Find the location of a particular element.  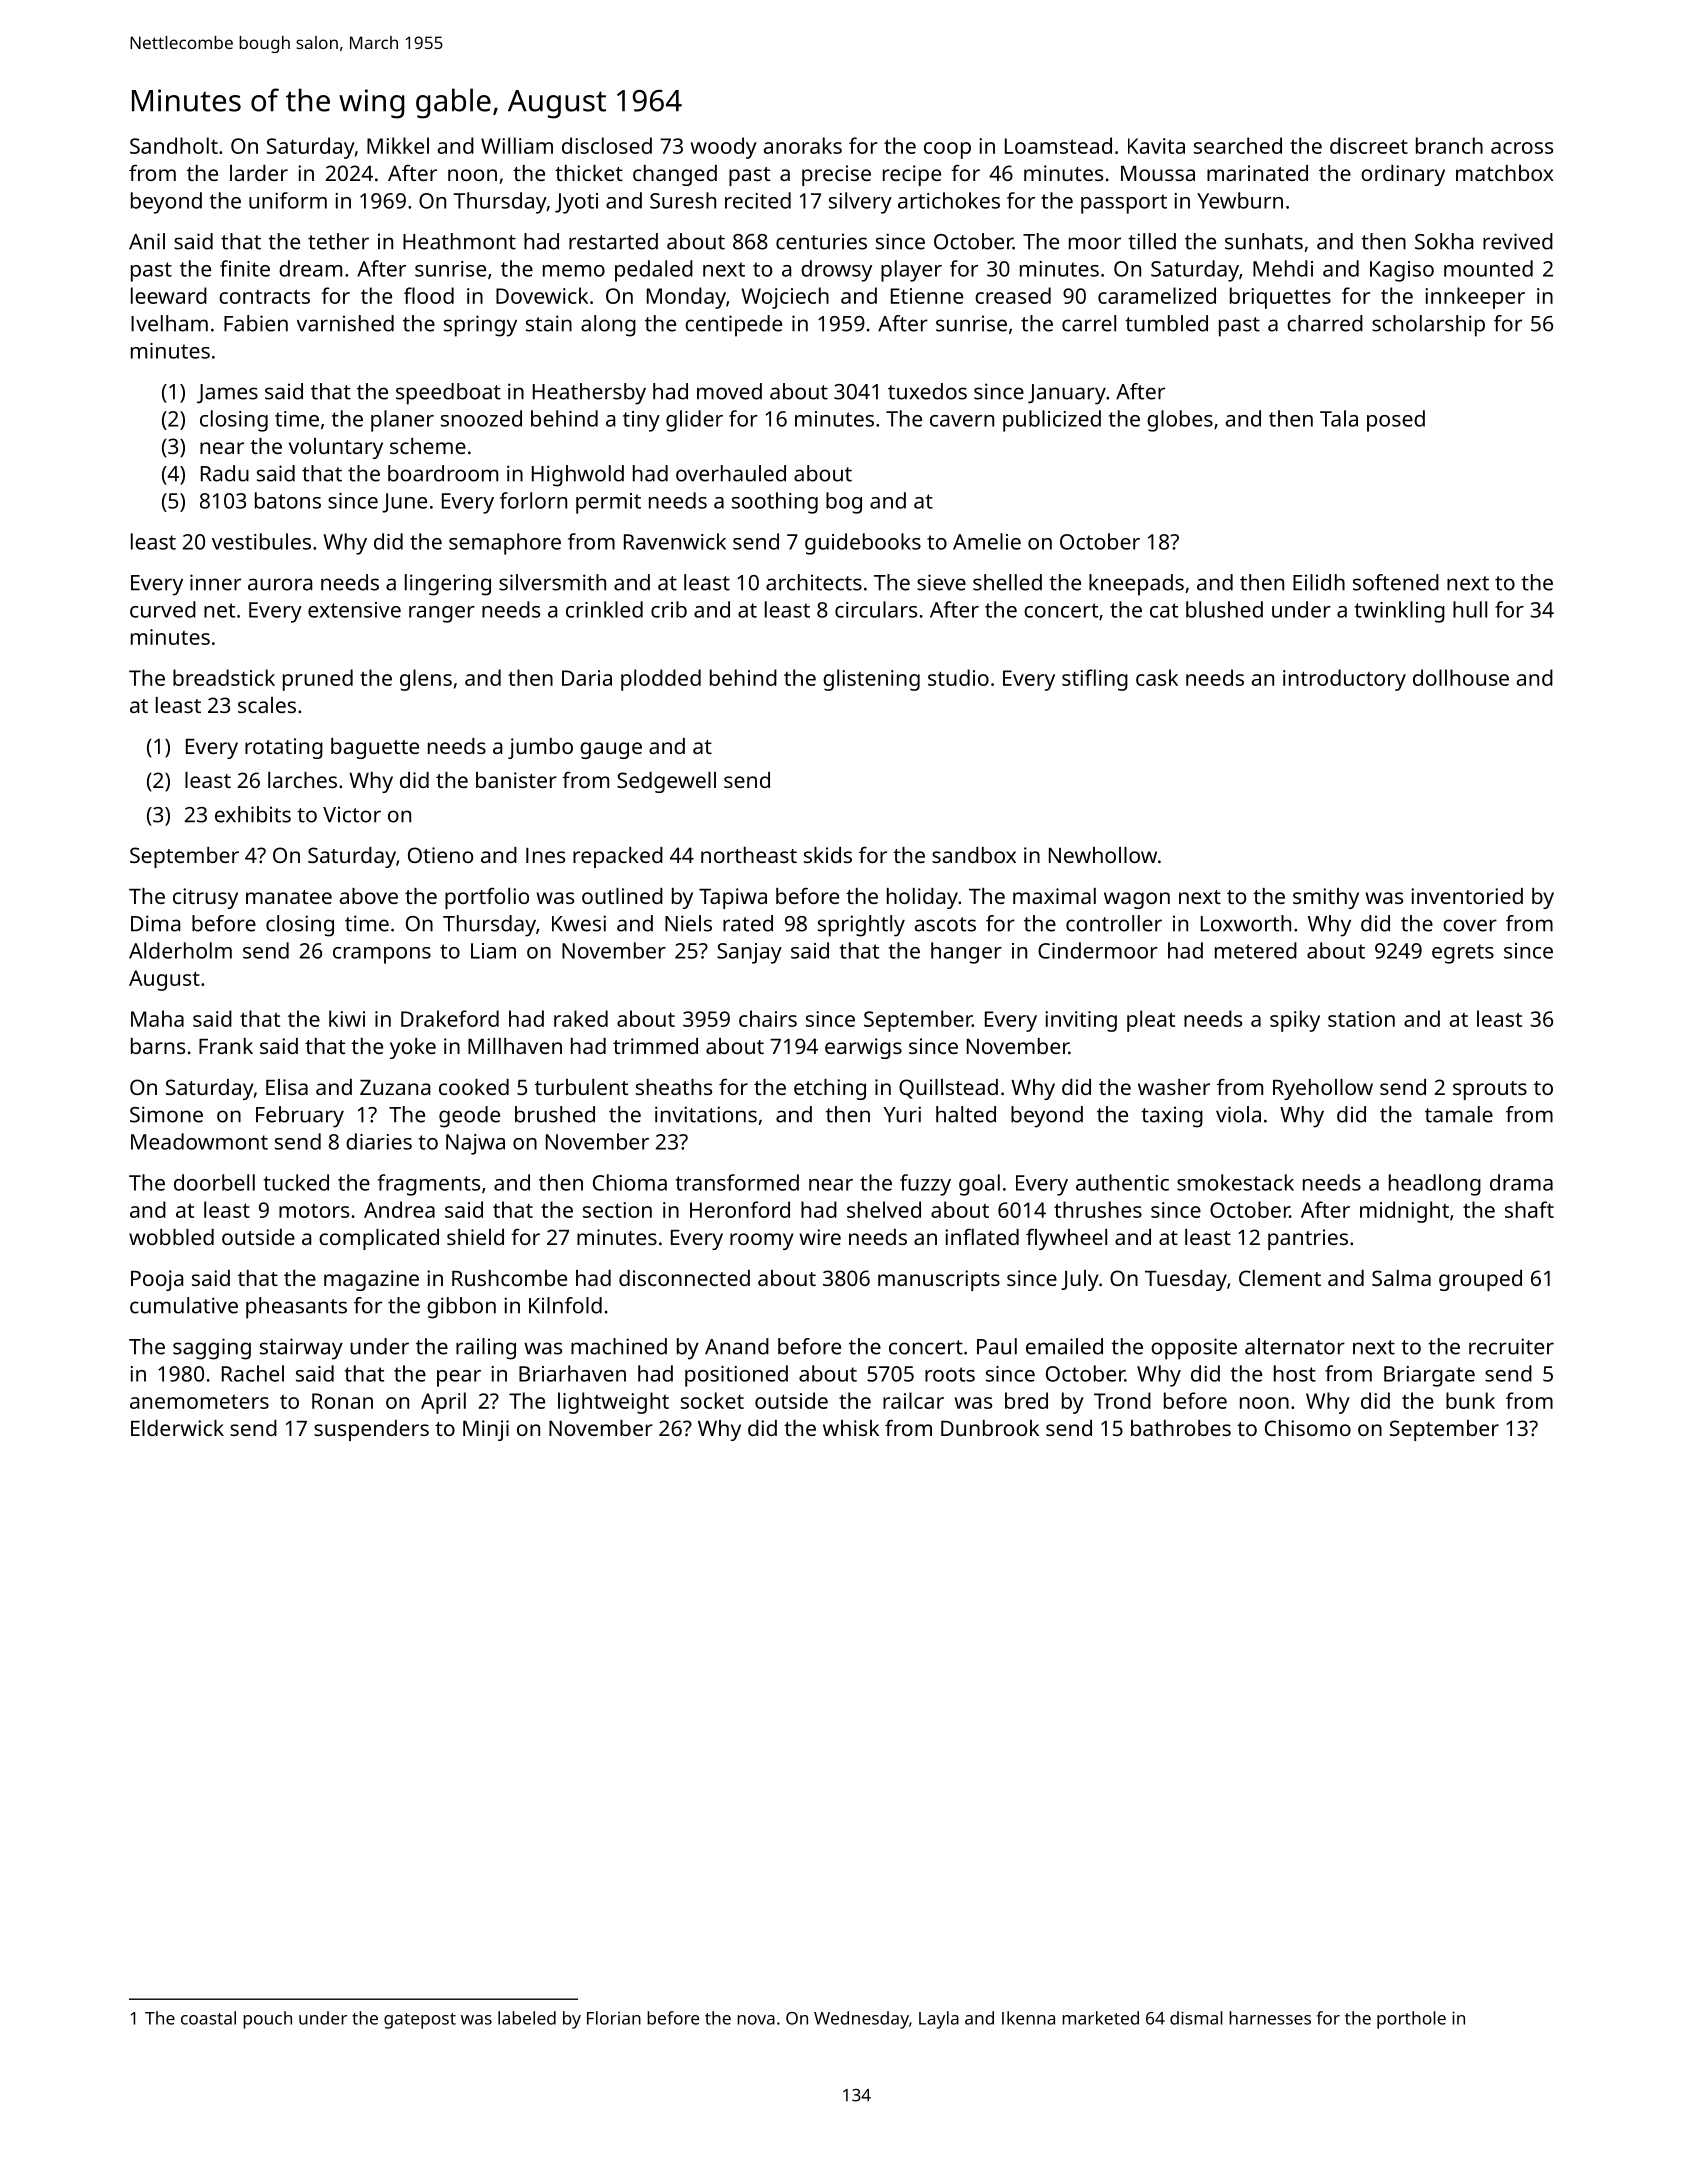

pouch is located at coordinates (267, 2020).
